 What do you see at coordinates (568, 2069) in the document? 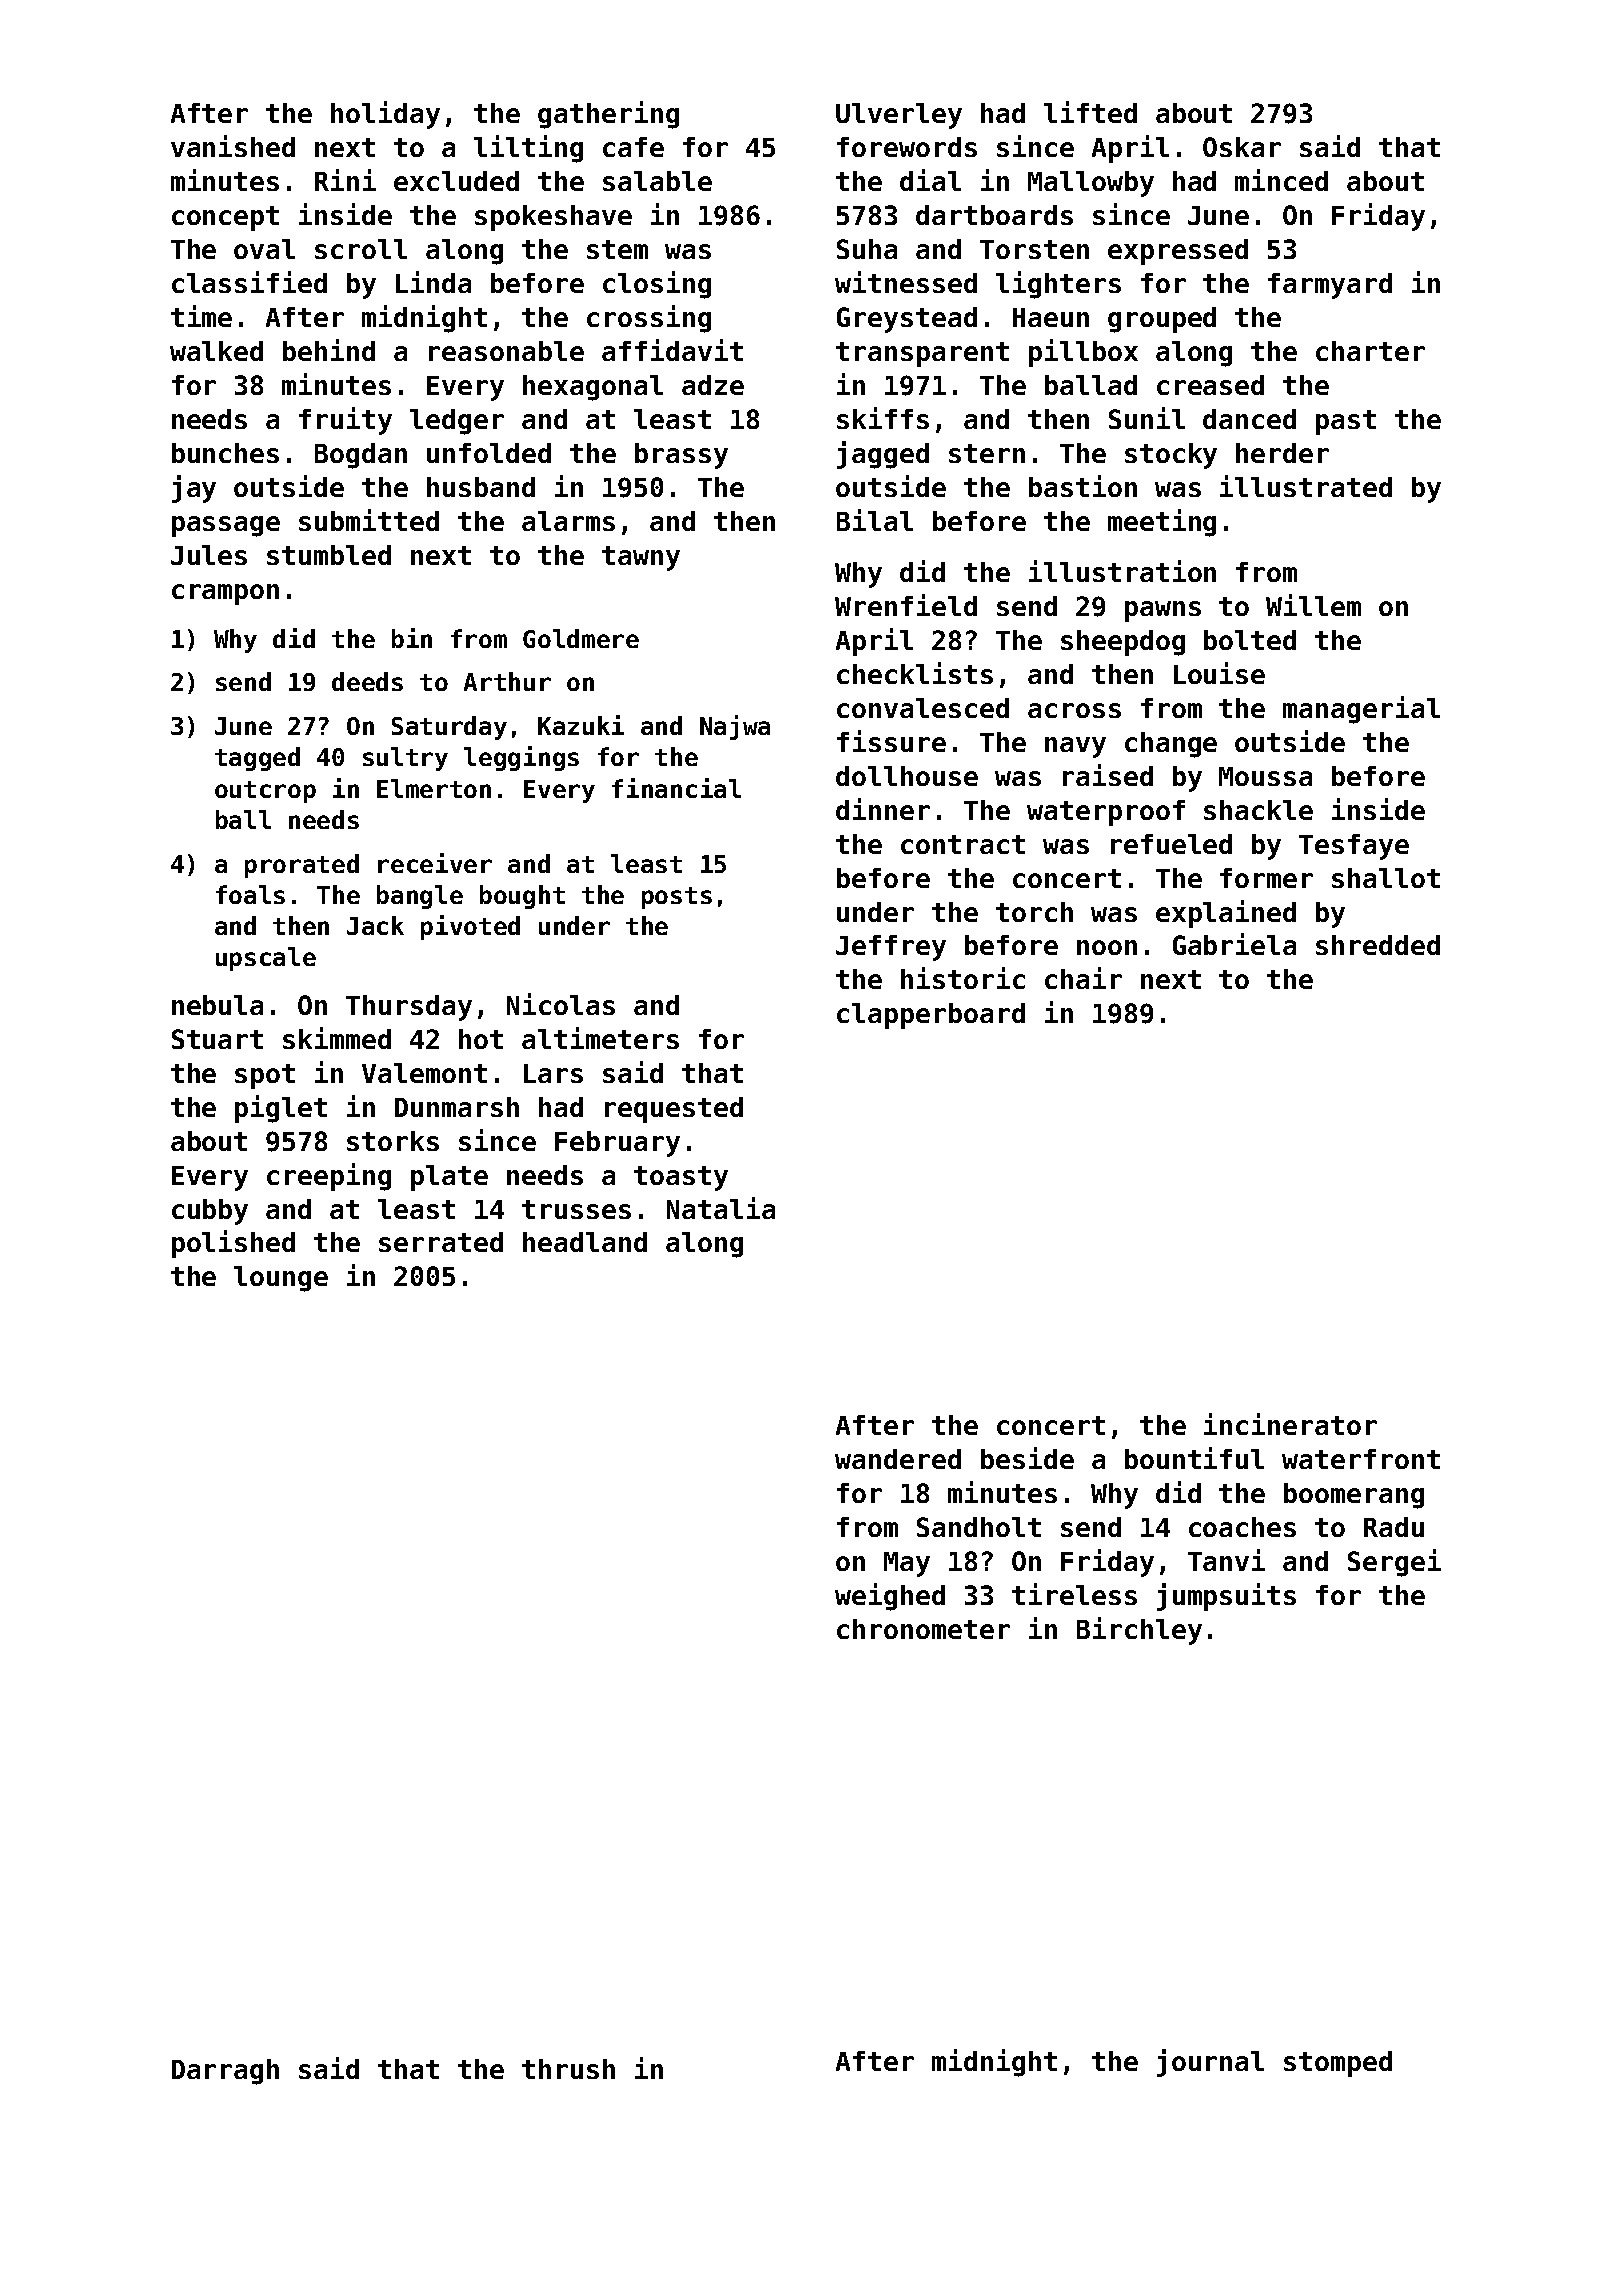
I see `thrush` at bounding box center [568, 2069].
